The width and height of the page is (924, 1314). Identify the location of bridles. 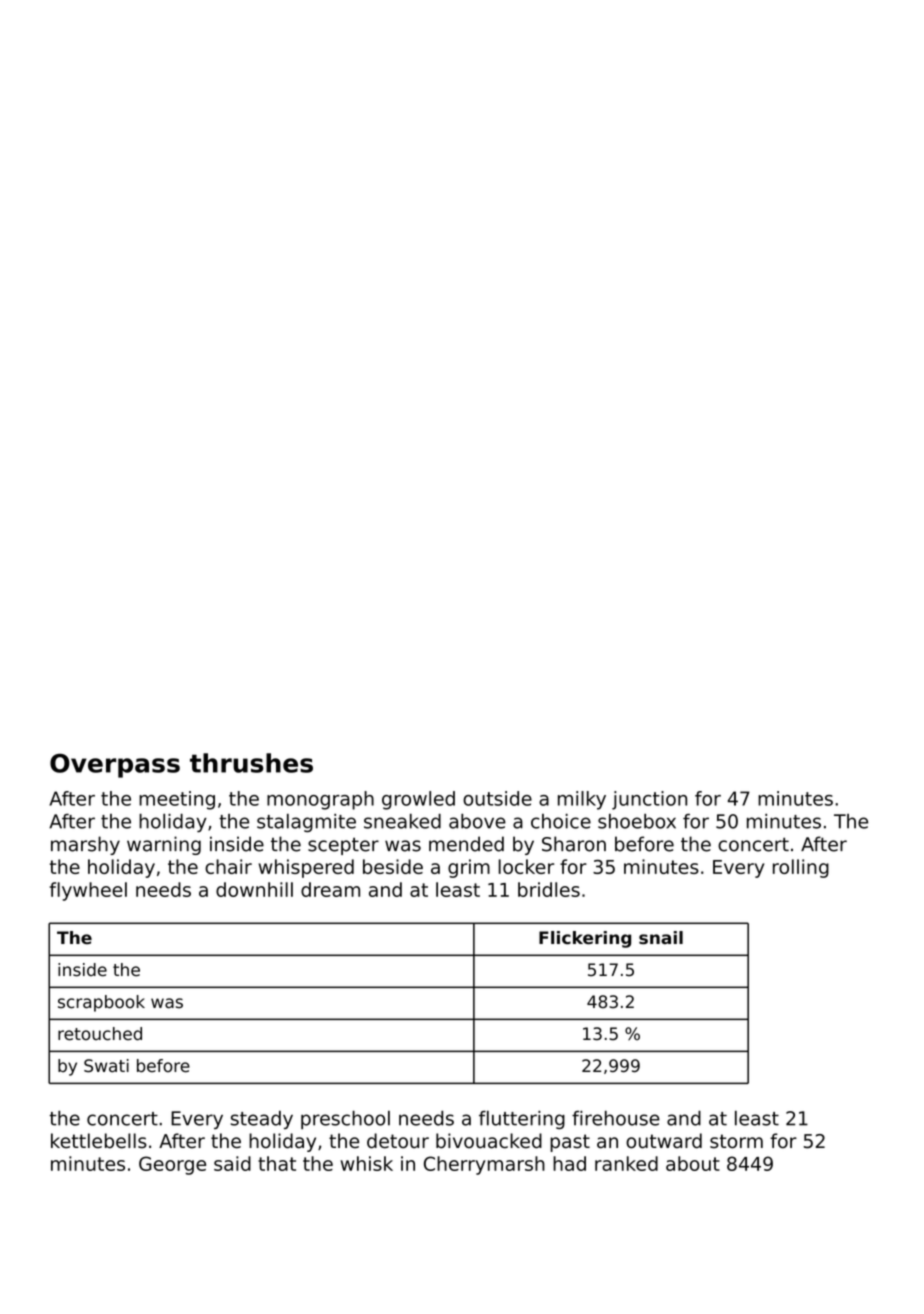
(549, 889).
